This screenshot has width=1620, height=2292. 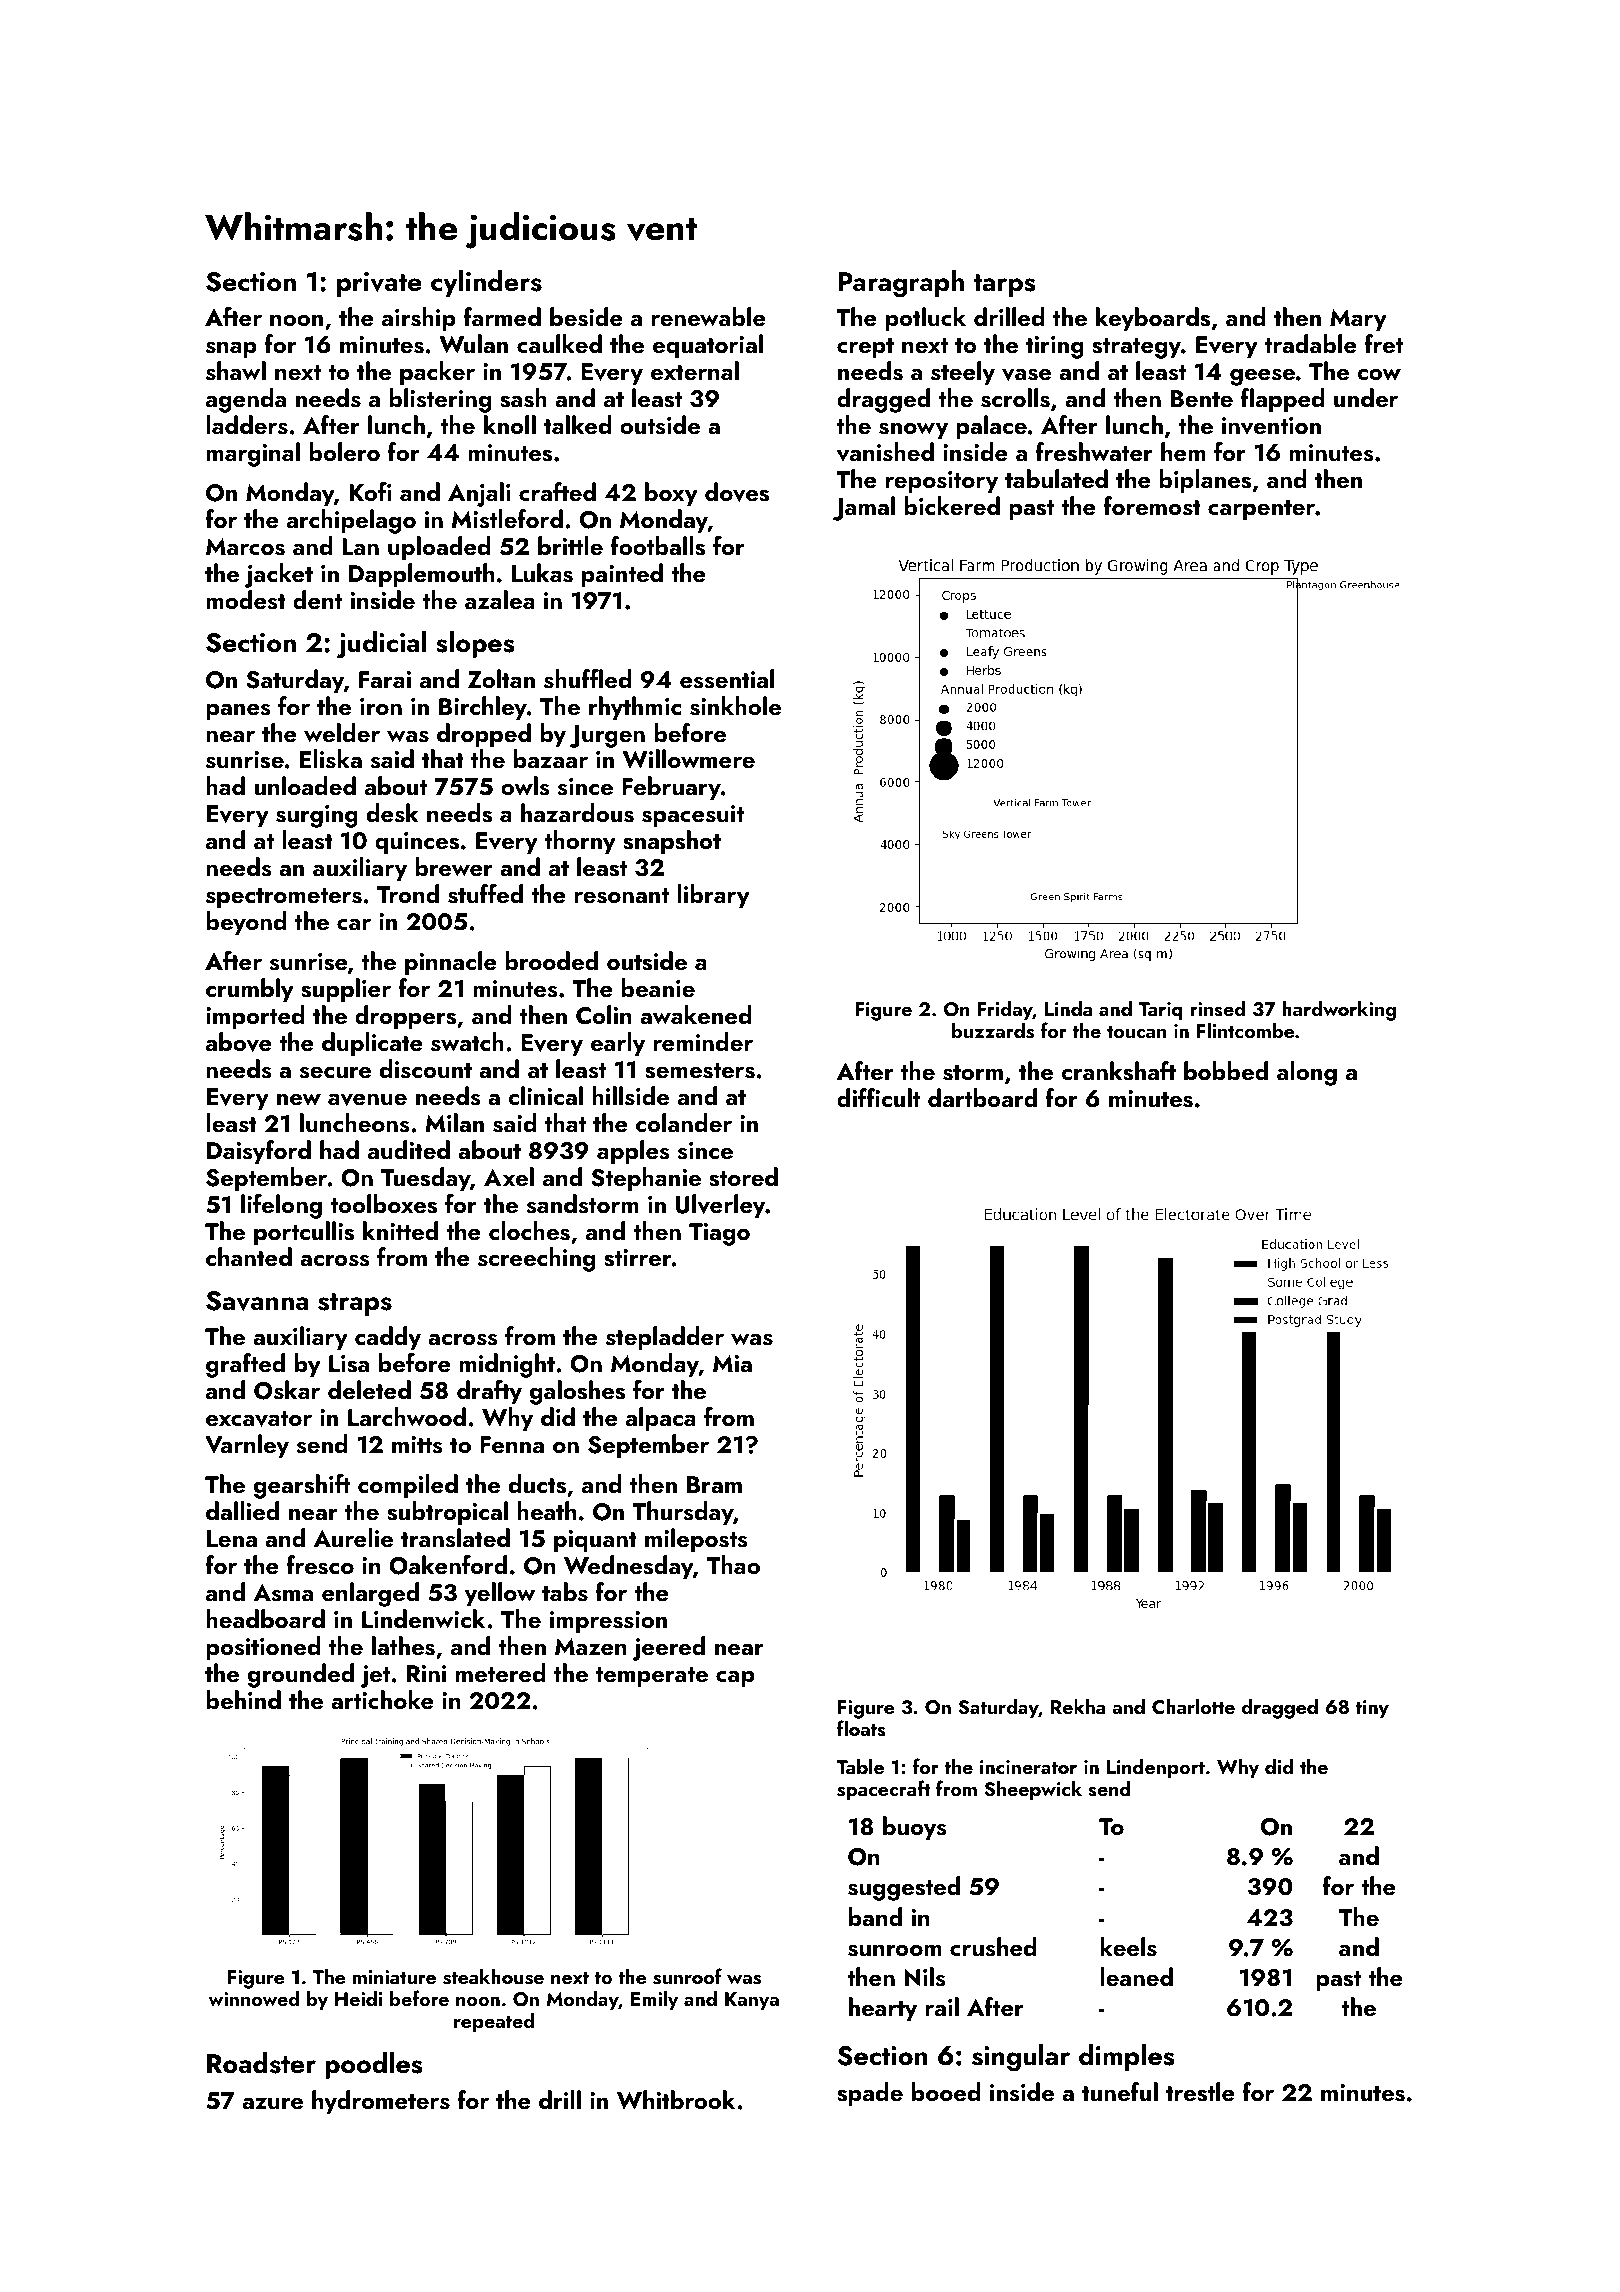 I want to click on colander, so click(x=684, y=1122).
